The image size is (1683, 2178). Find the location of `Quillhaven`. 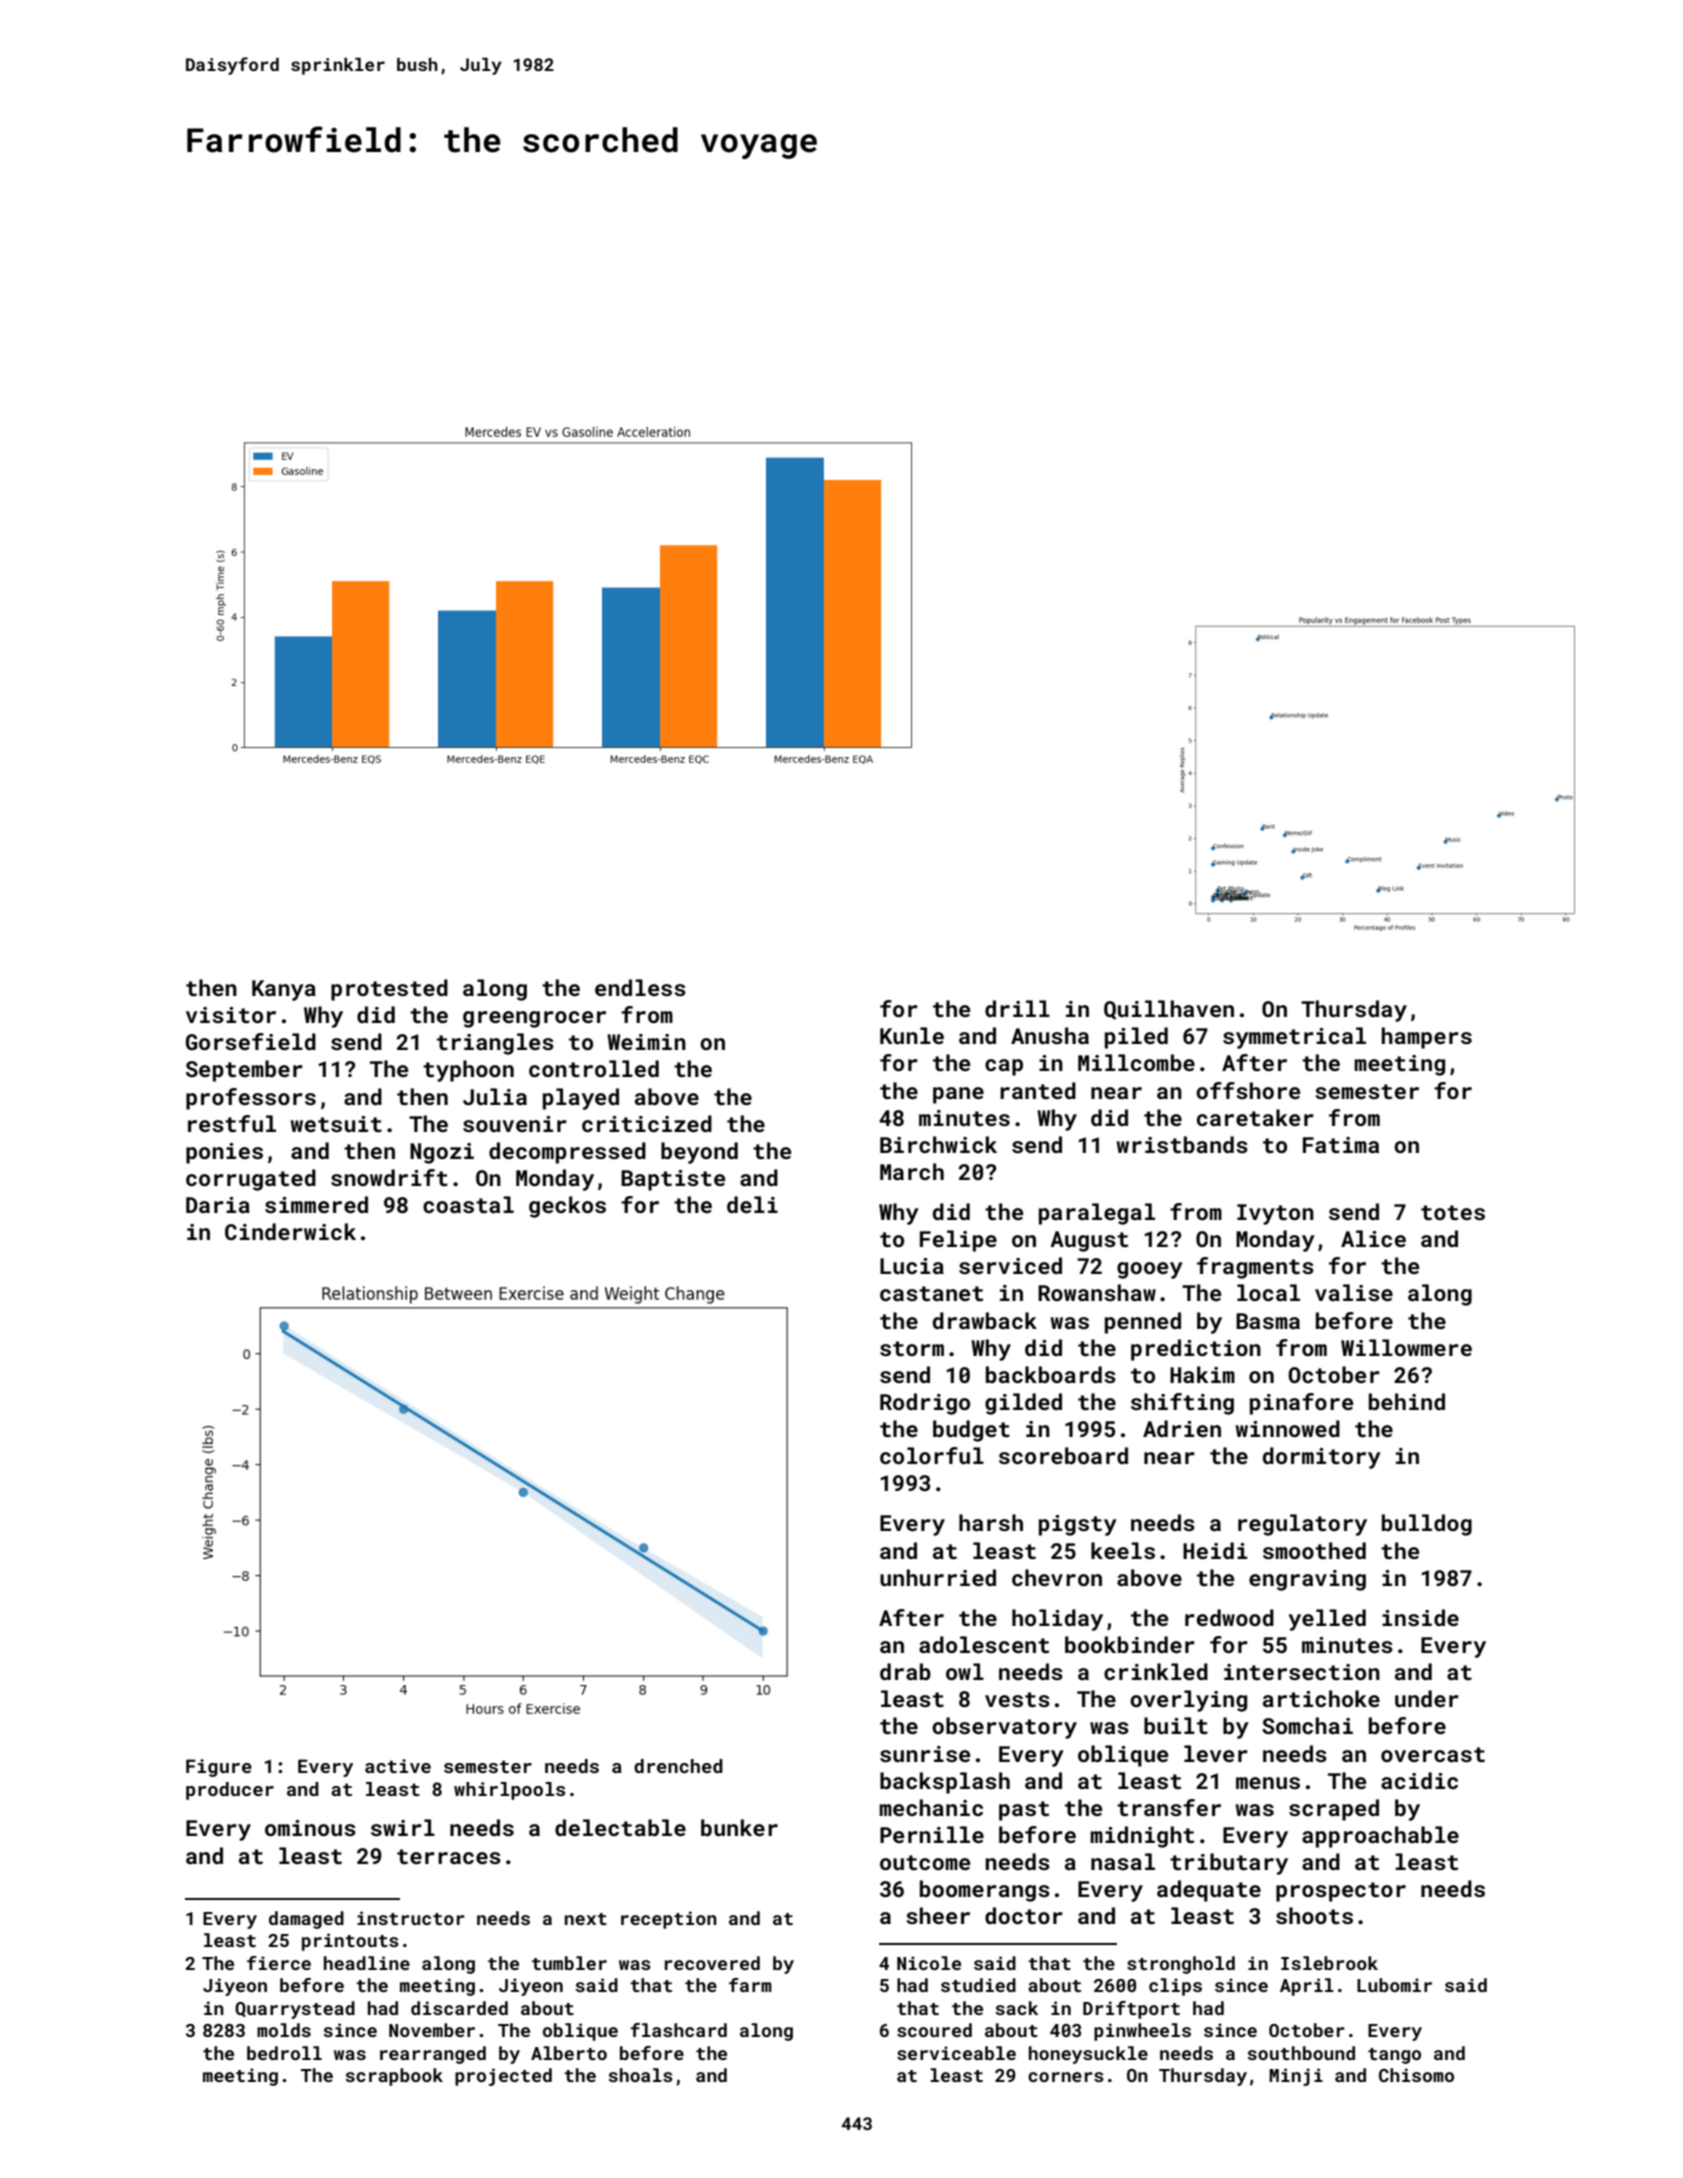

Quillhaven is located at coordinates (1169, 1010).
